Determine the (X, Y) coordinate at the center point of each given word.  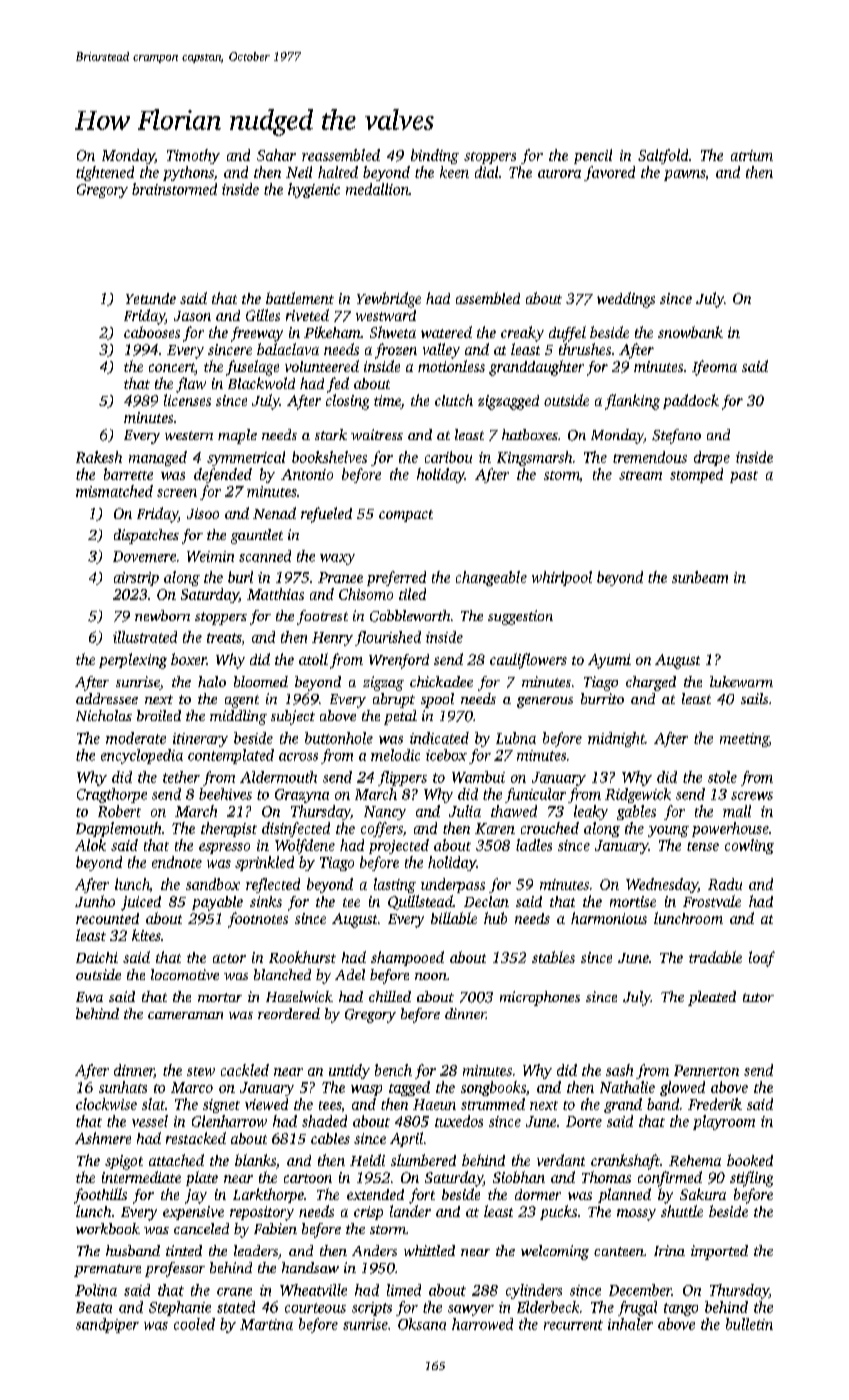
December (640, 1290)
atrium (752, 155)
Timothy (193, 156)
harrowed (482, 1324)
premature (107, 1270)
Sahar (276, 155)
